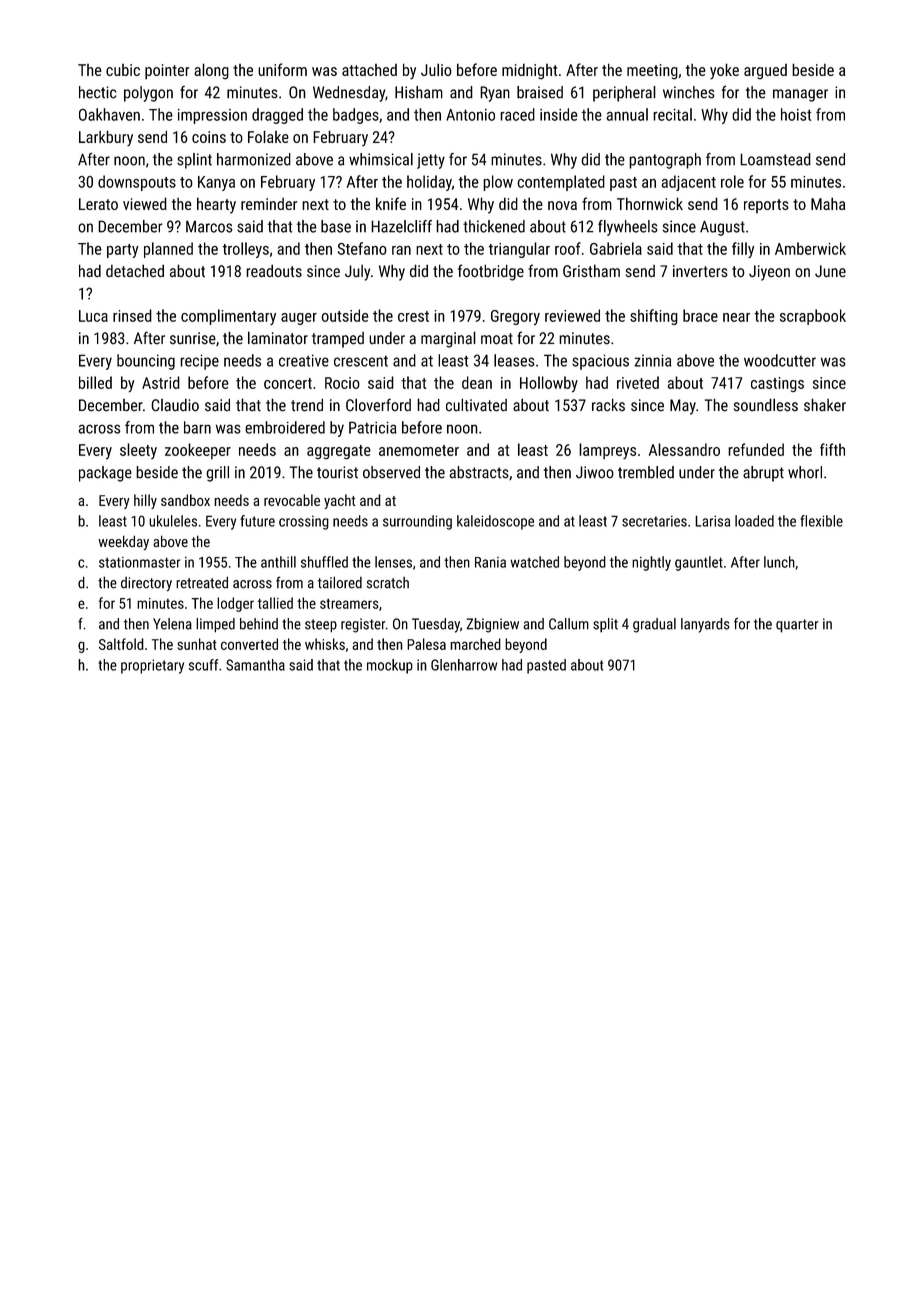 This document has width=924, height=1308. I want to click on Callum, so click(569, 624).
